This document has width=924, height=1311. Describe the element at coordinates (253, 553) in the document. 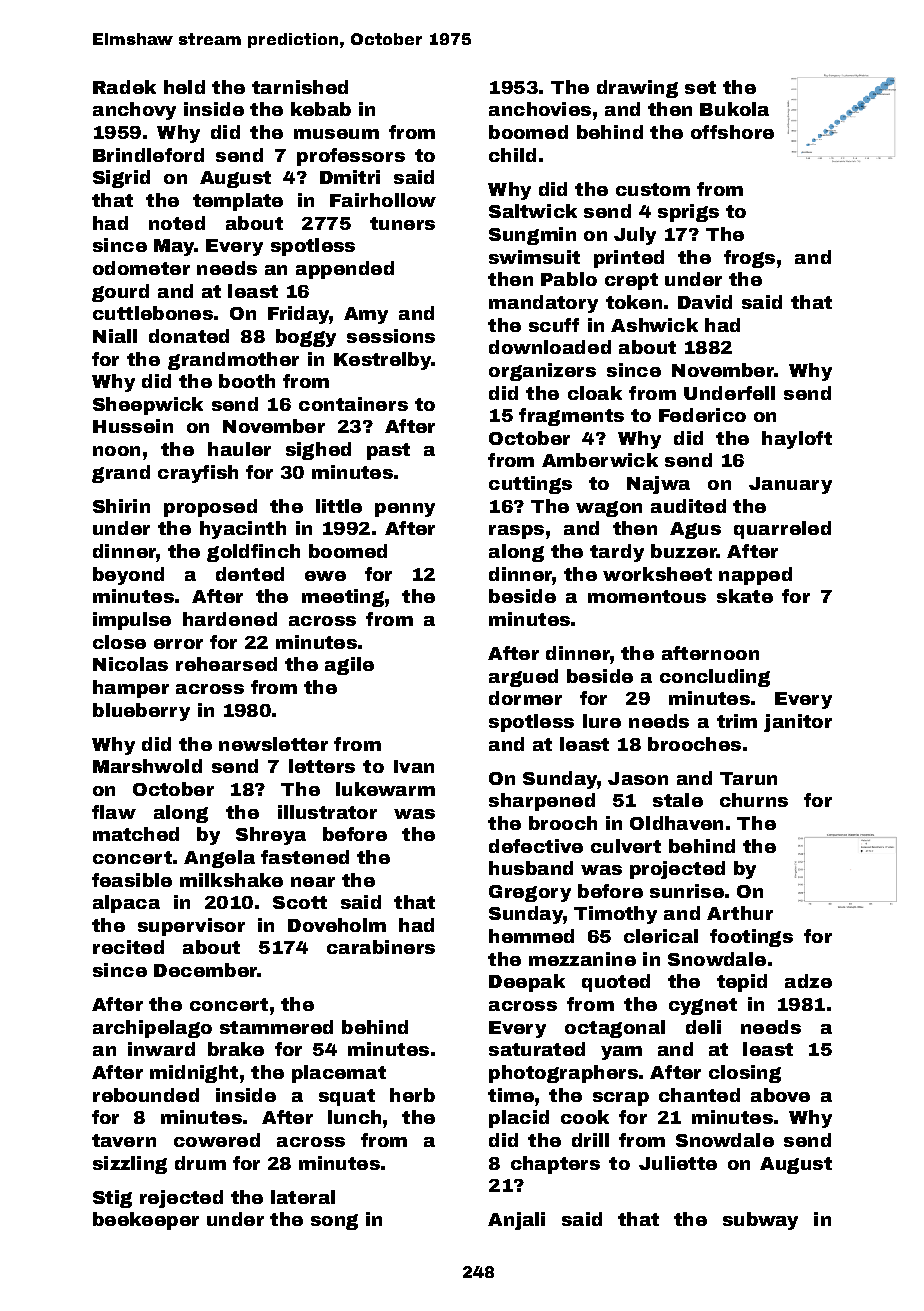

I see `goldfinch` at that location.
